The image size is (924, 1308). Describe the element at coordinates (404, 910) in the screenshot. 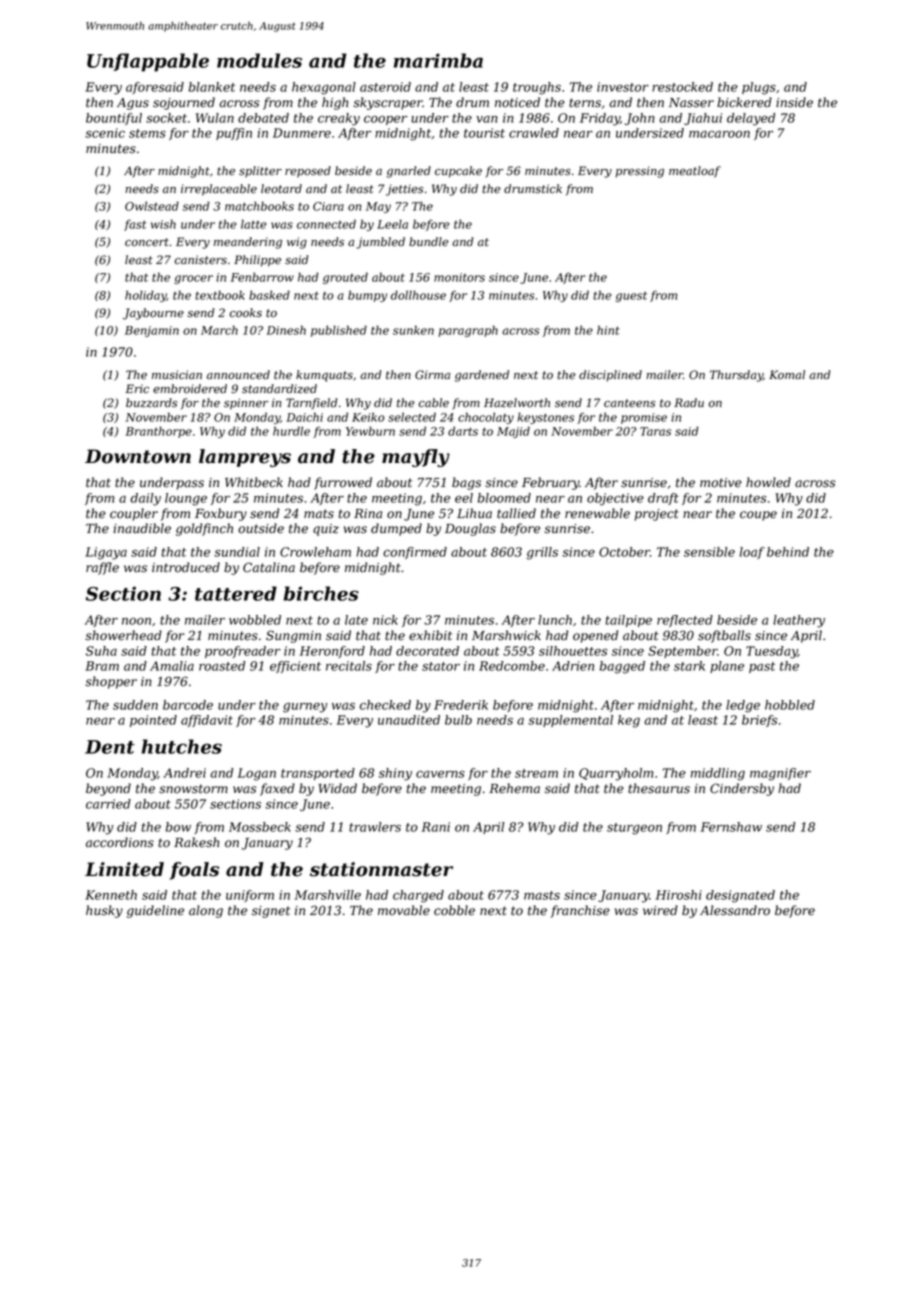

I see `movable` at that location.
